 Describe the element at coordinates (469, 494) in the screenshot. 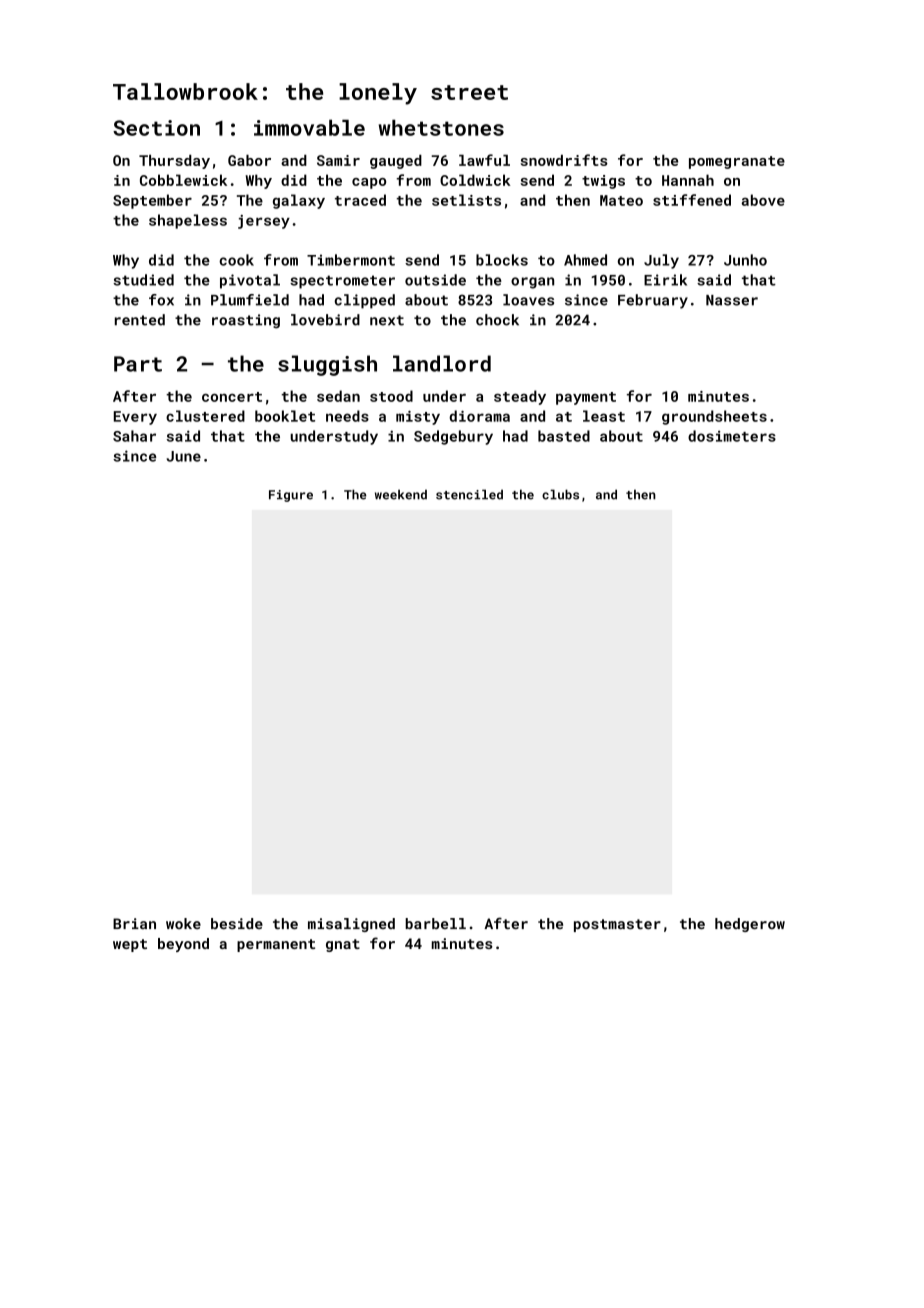

I see `stenciled` at that location.
